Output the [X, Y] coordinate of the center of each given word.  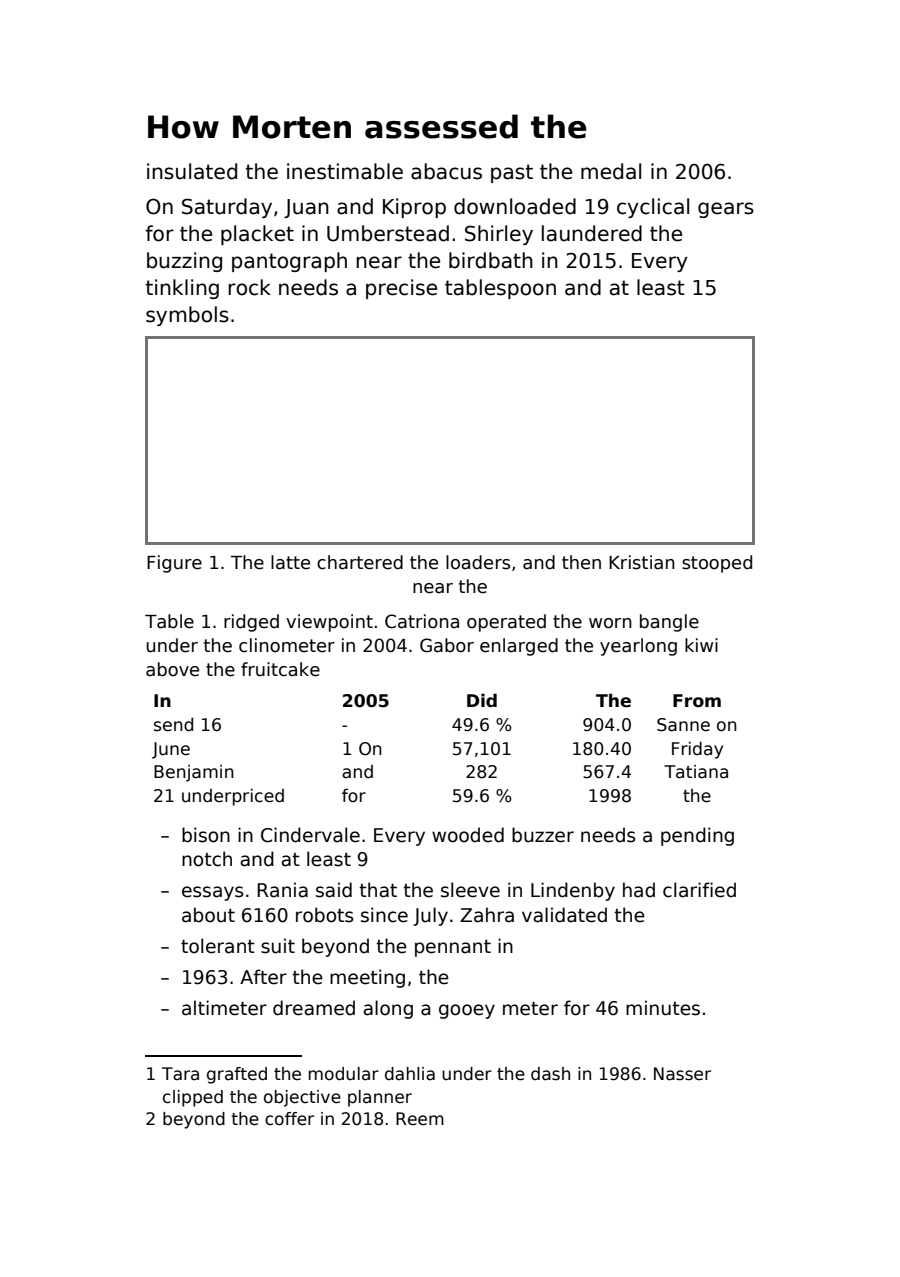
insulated [192, 171]
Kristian [642, 562]
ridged [251, 623]
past [512, 173]
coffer [289, 1119]
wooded [468, 835]
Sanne [683, 725]
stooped [717, 564]
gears [726, 210]
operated [506, 623]
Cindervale [310, 835]
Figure [174, 564]
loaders [478, 562]
